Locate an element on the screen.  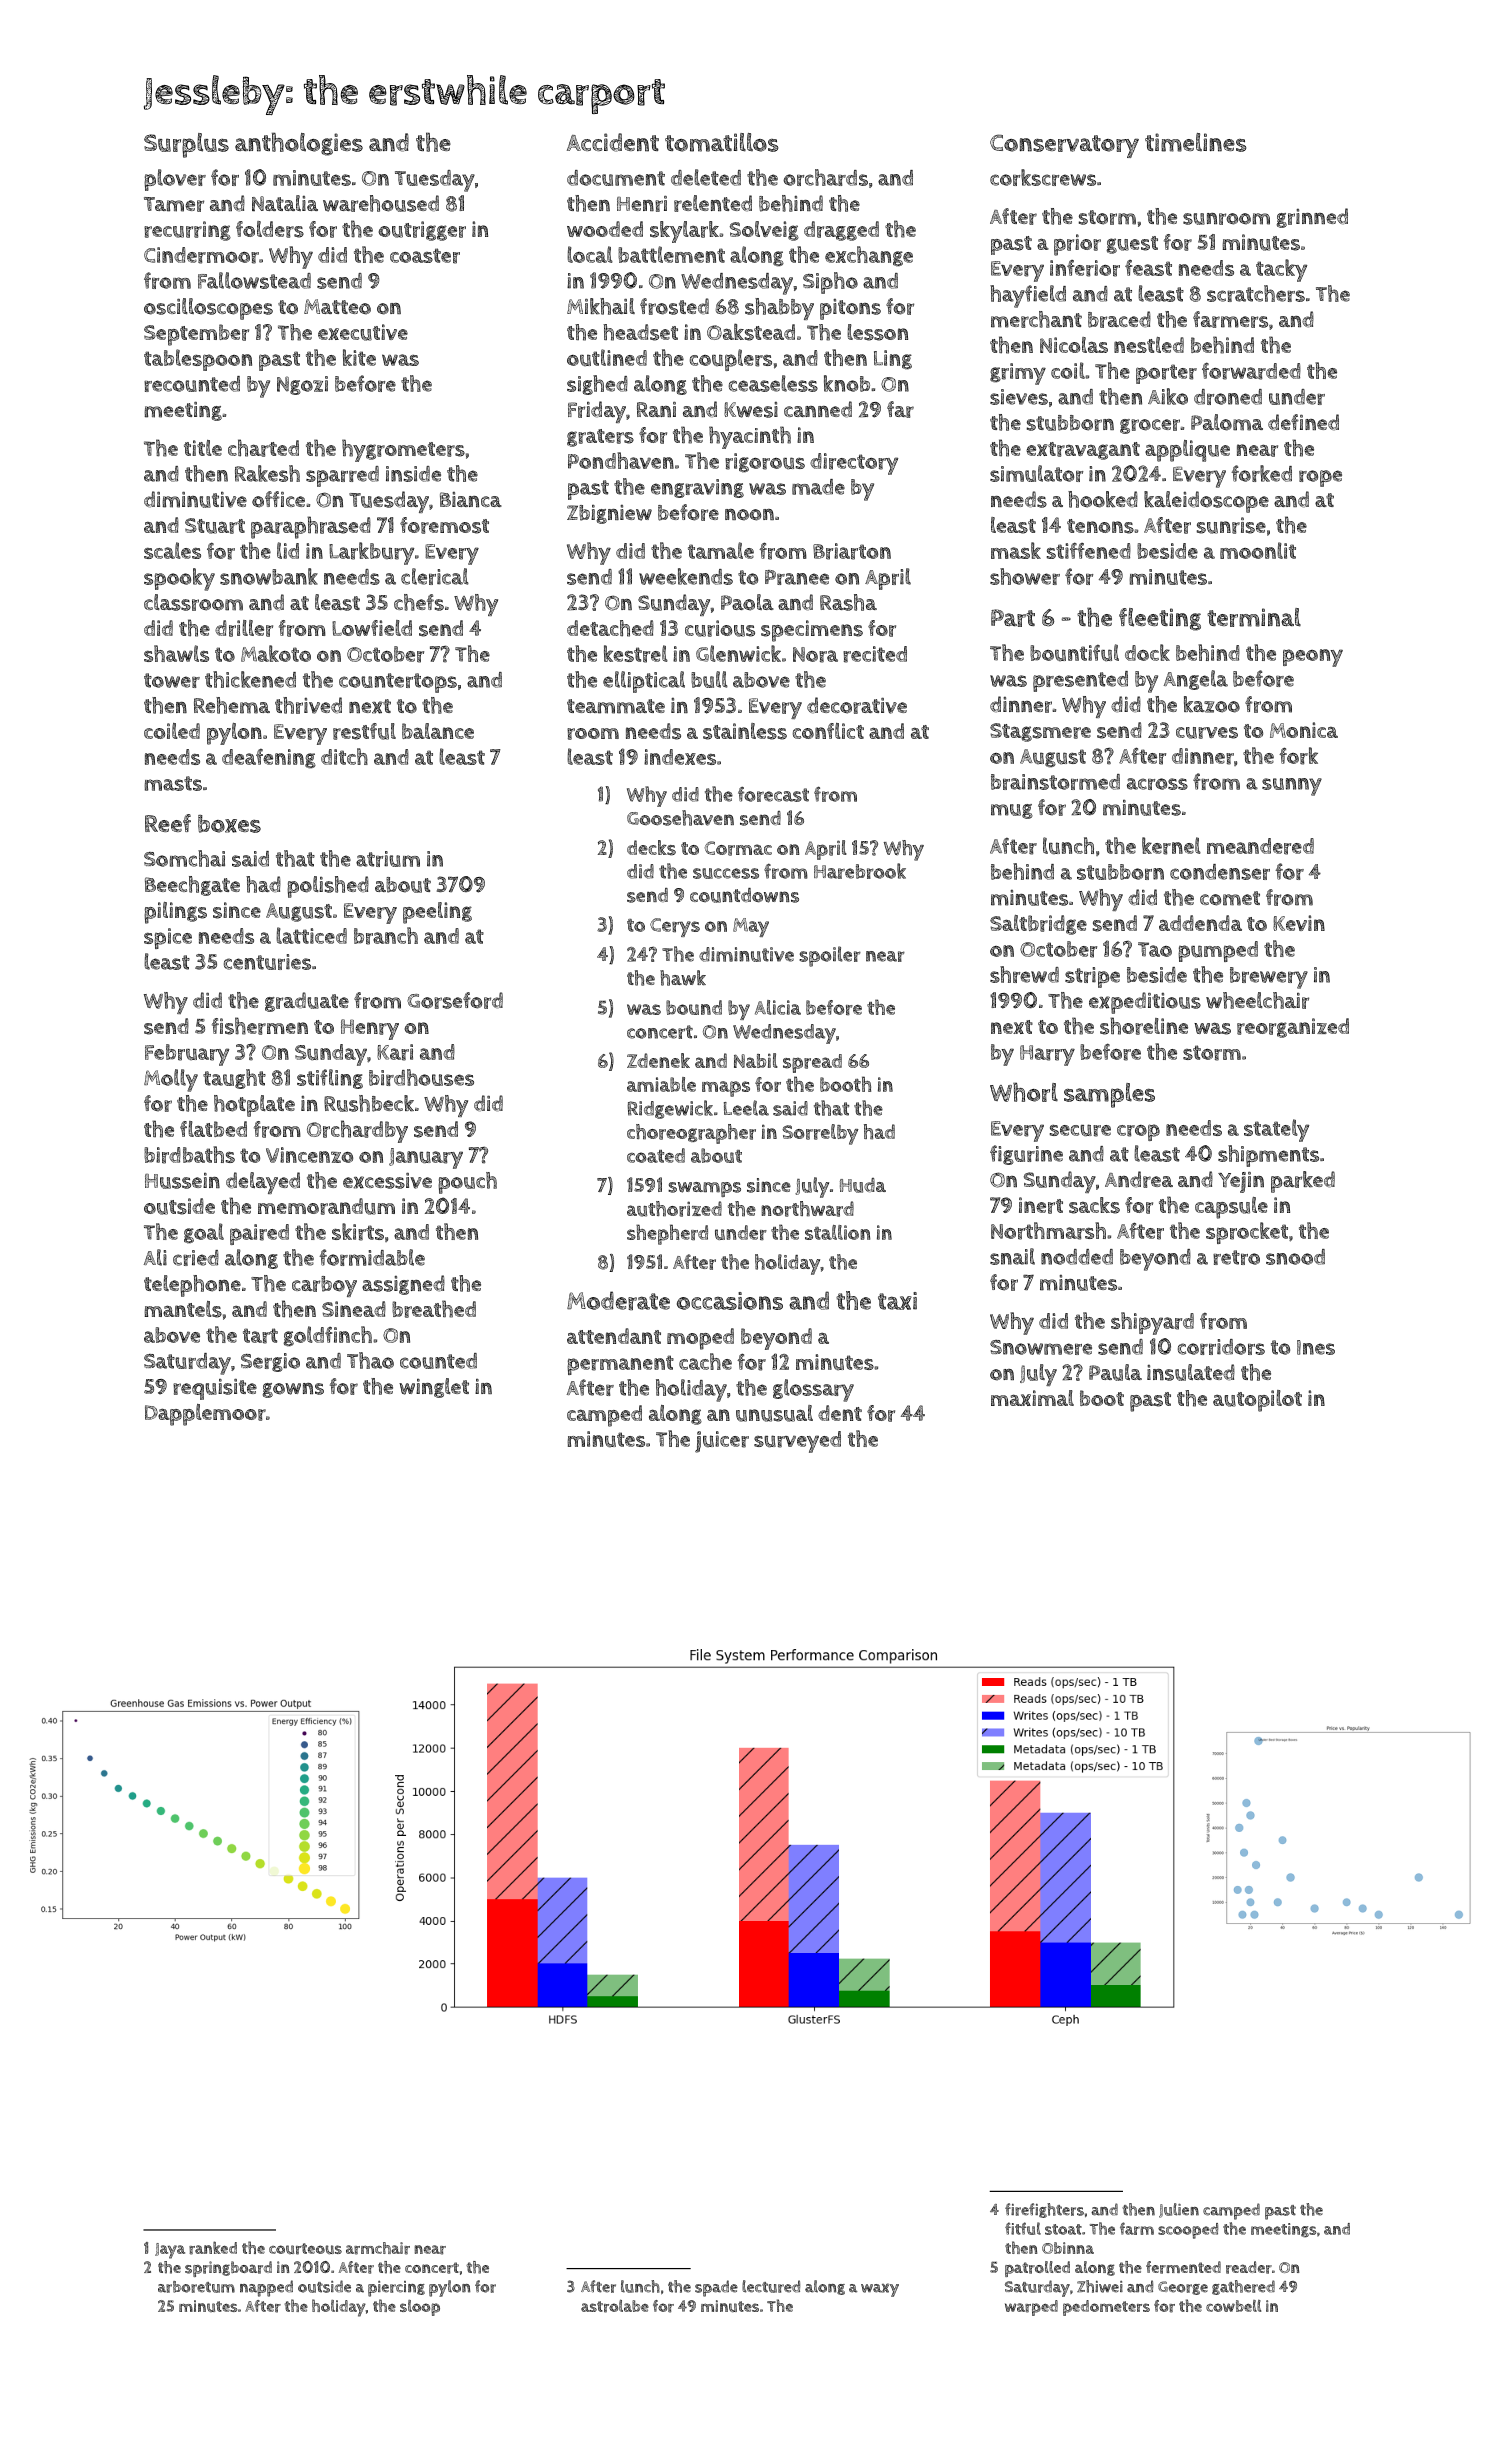
arboretum is located at coordinates (196, 2287).
